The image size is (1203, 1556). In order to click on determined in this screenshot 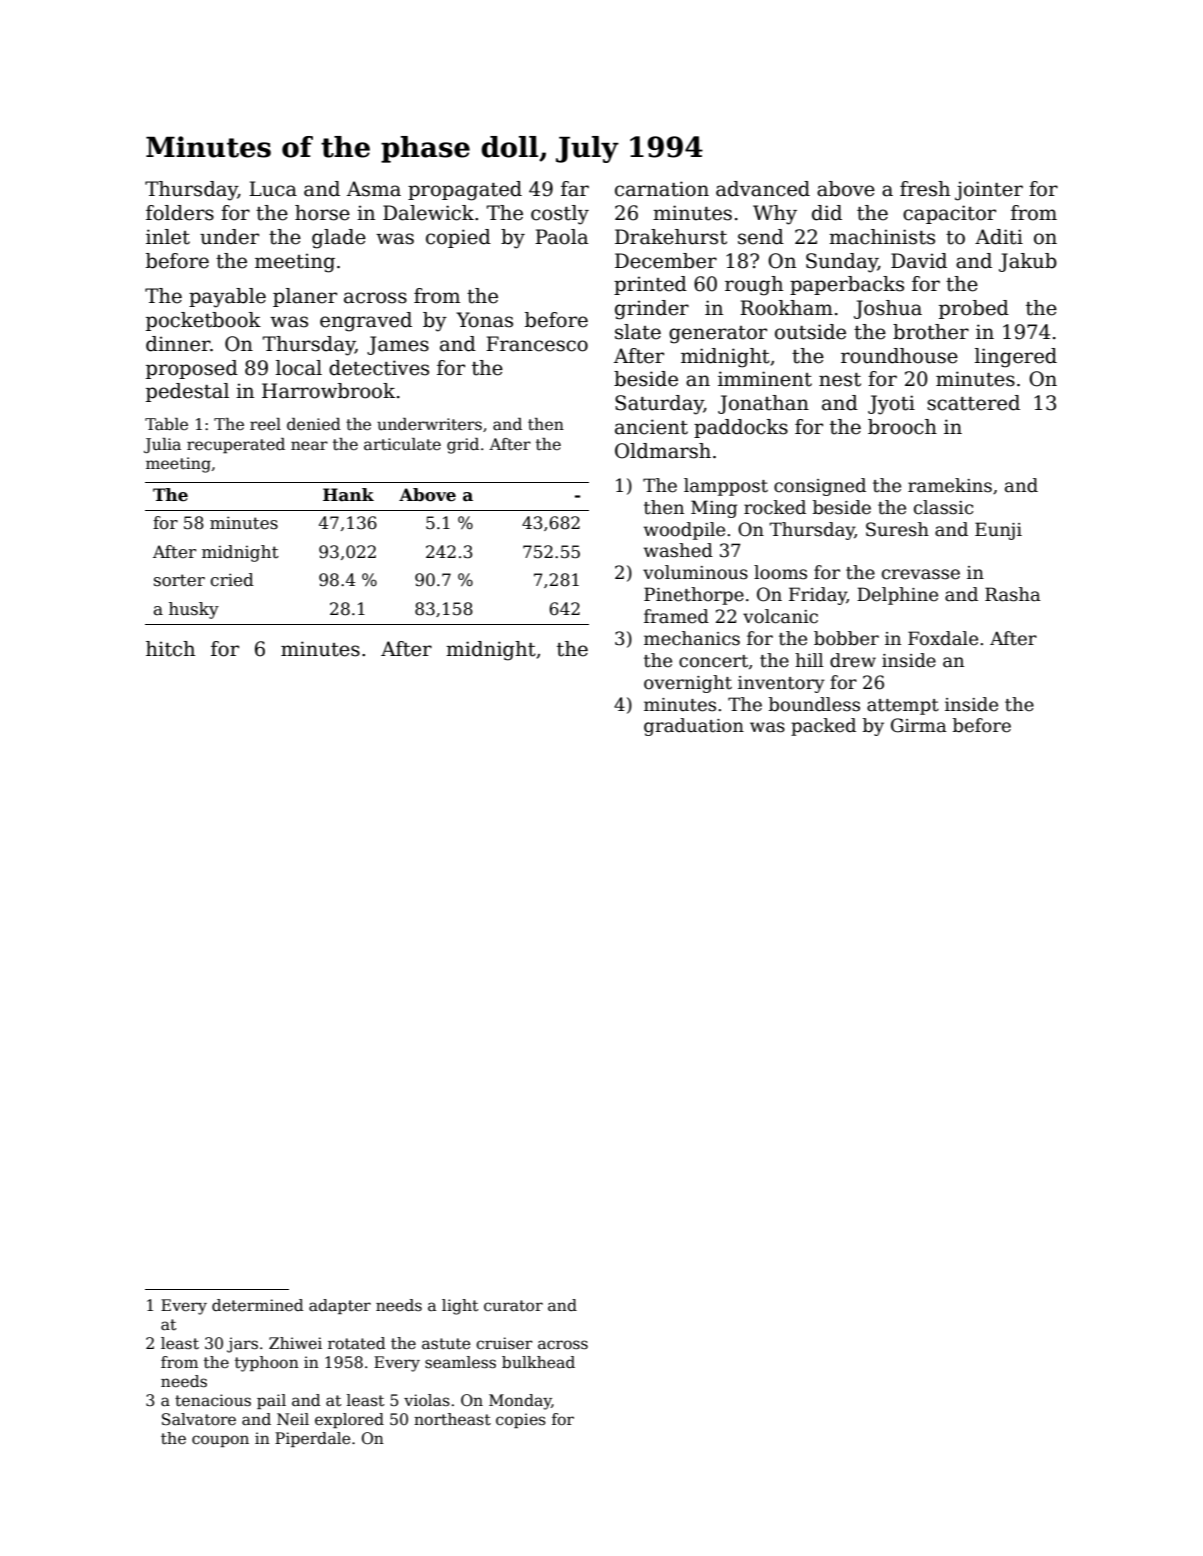, I will do `click(258, 1305)`.
